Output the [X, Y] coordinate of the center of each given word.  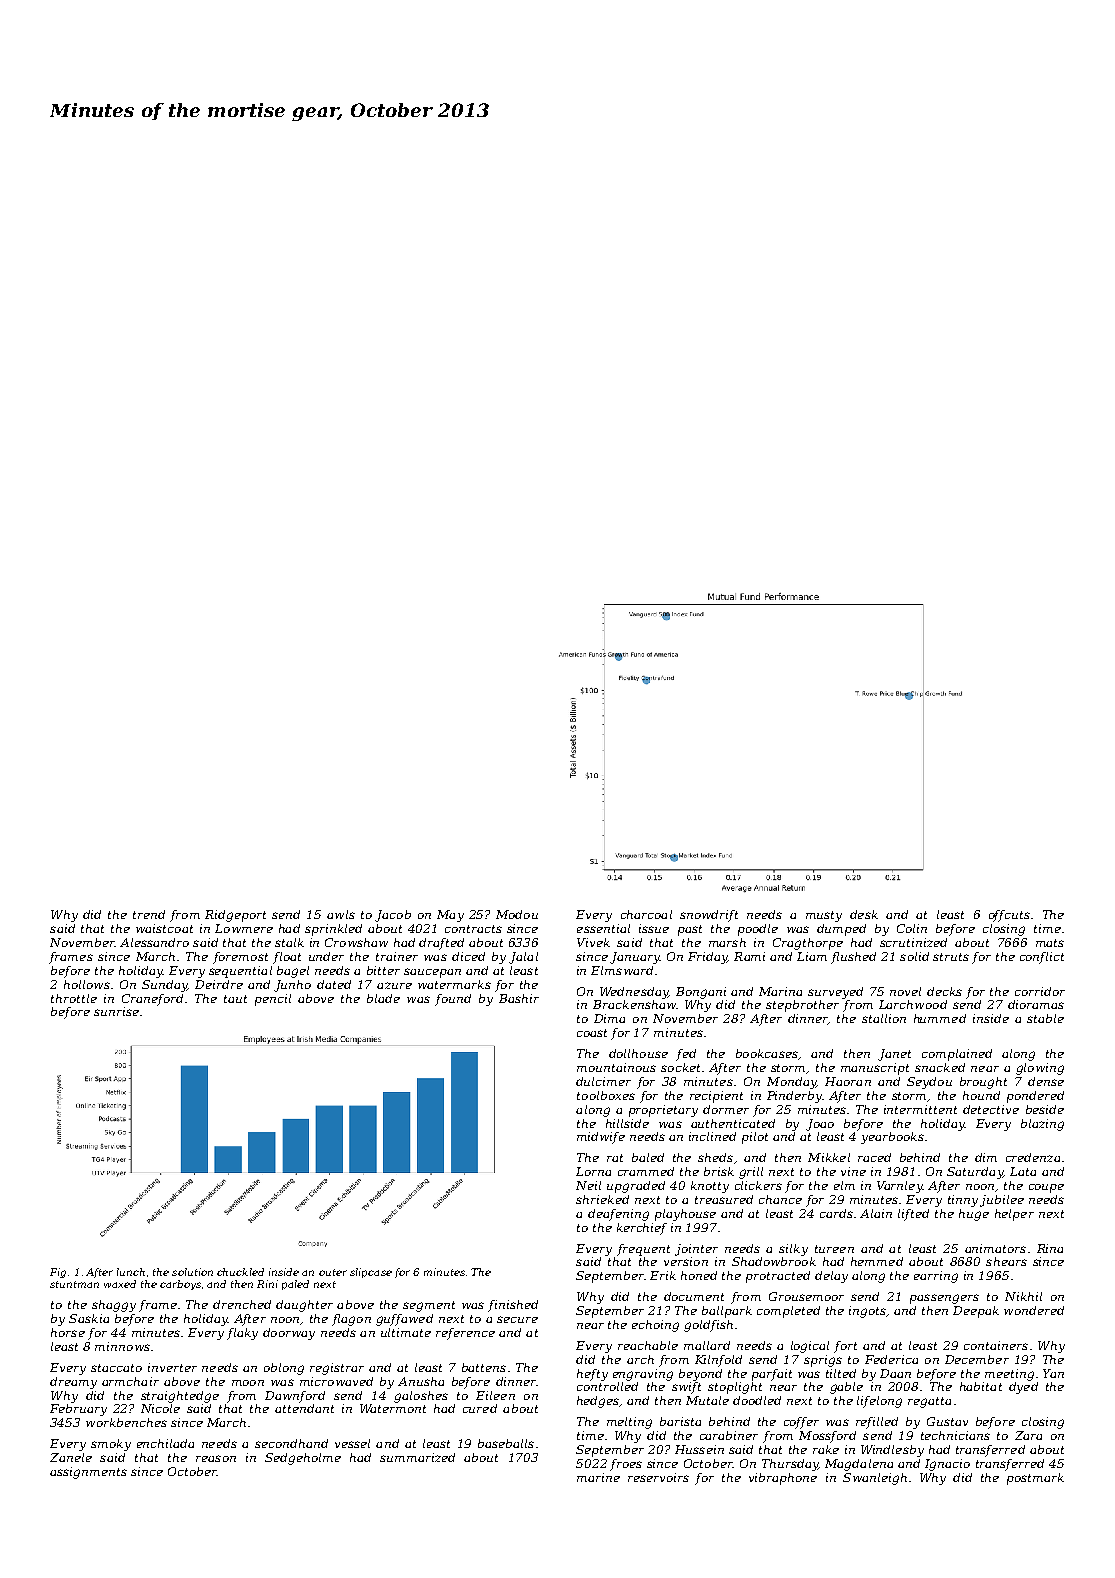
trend [149, 914]
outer [333, 1272]
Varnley [899, 1187]
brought [983, 1083]
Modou [517, 914]
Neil [588, 1185]
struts [951, 957]
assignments [88, 1473]
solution [192, 1272]
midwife [601, 1138]
